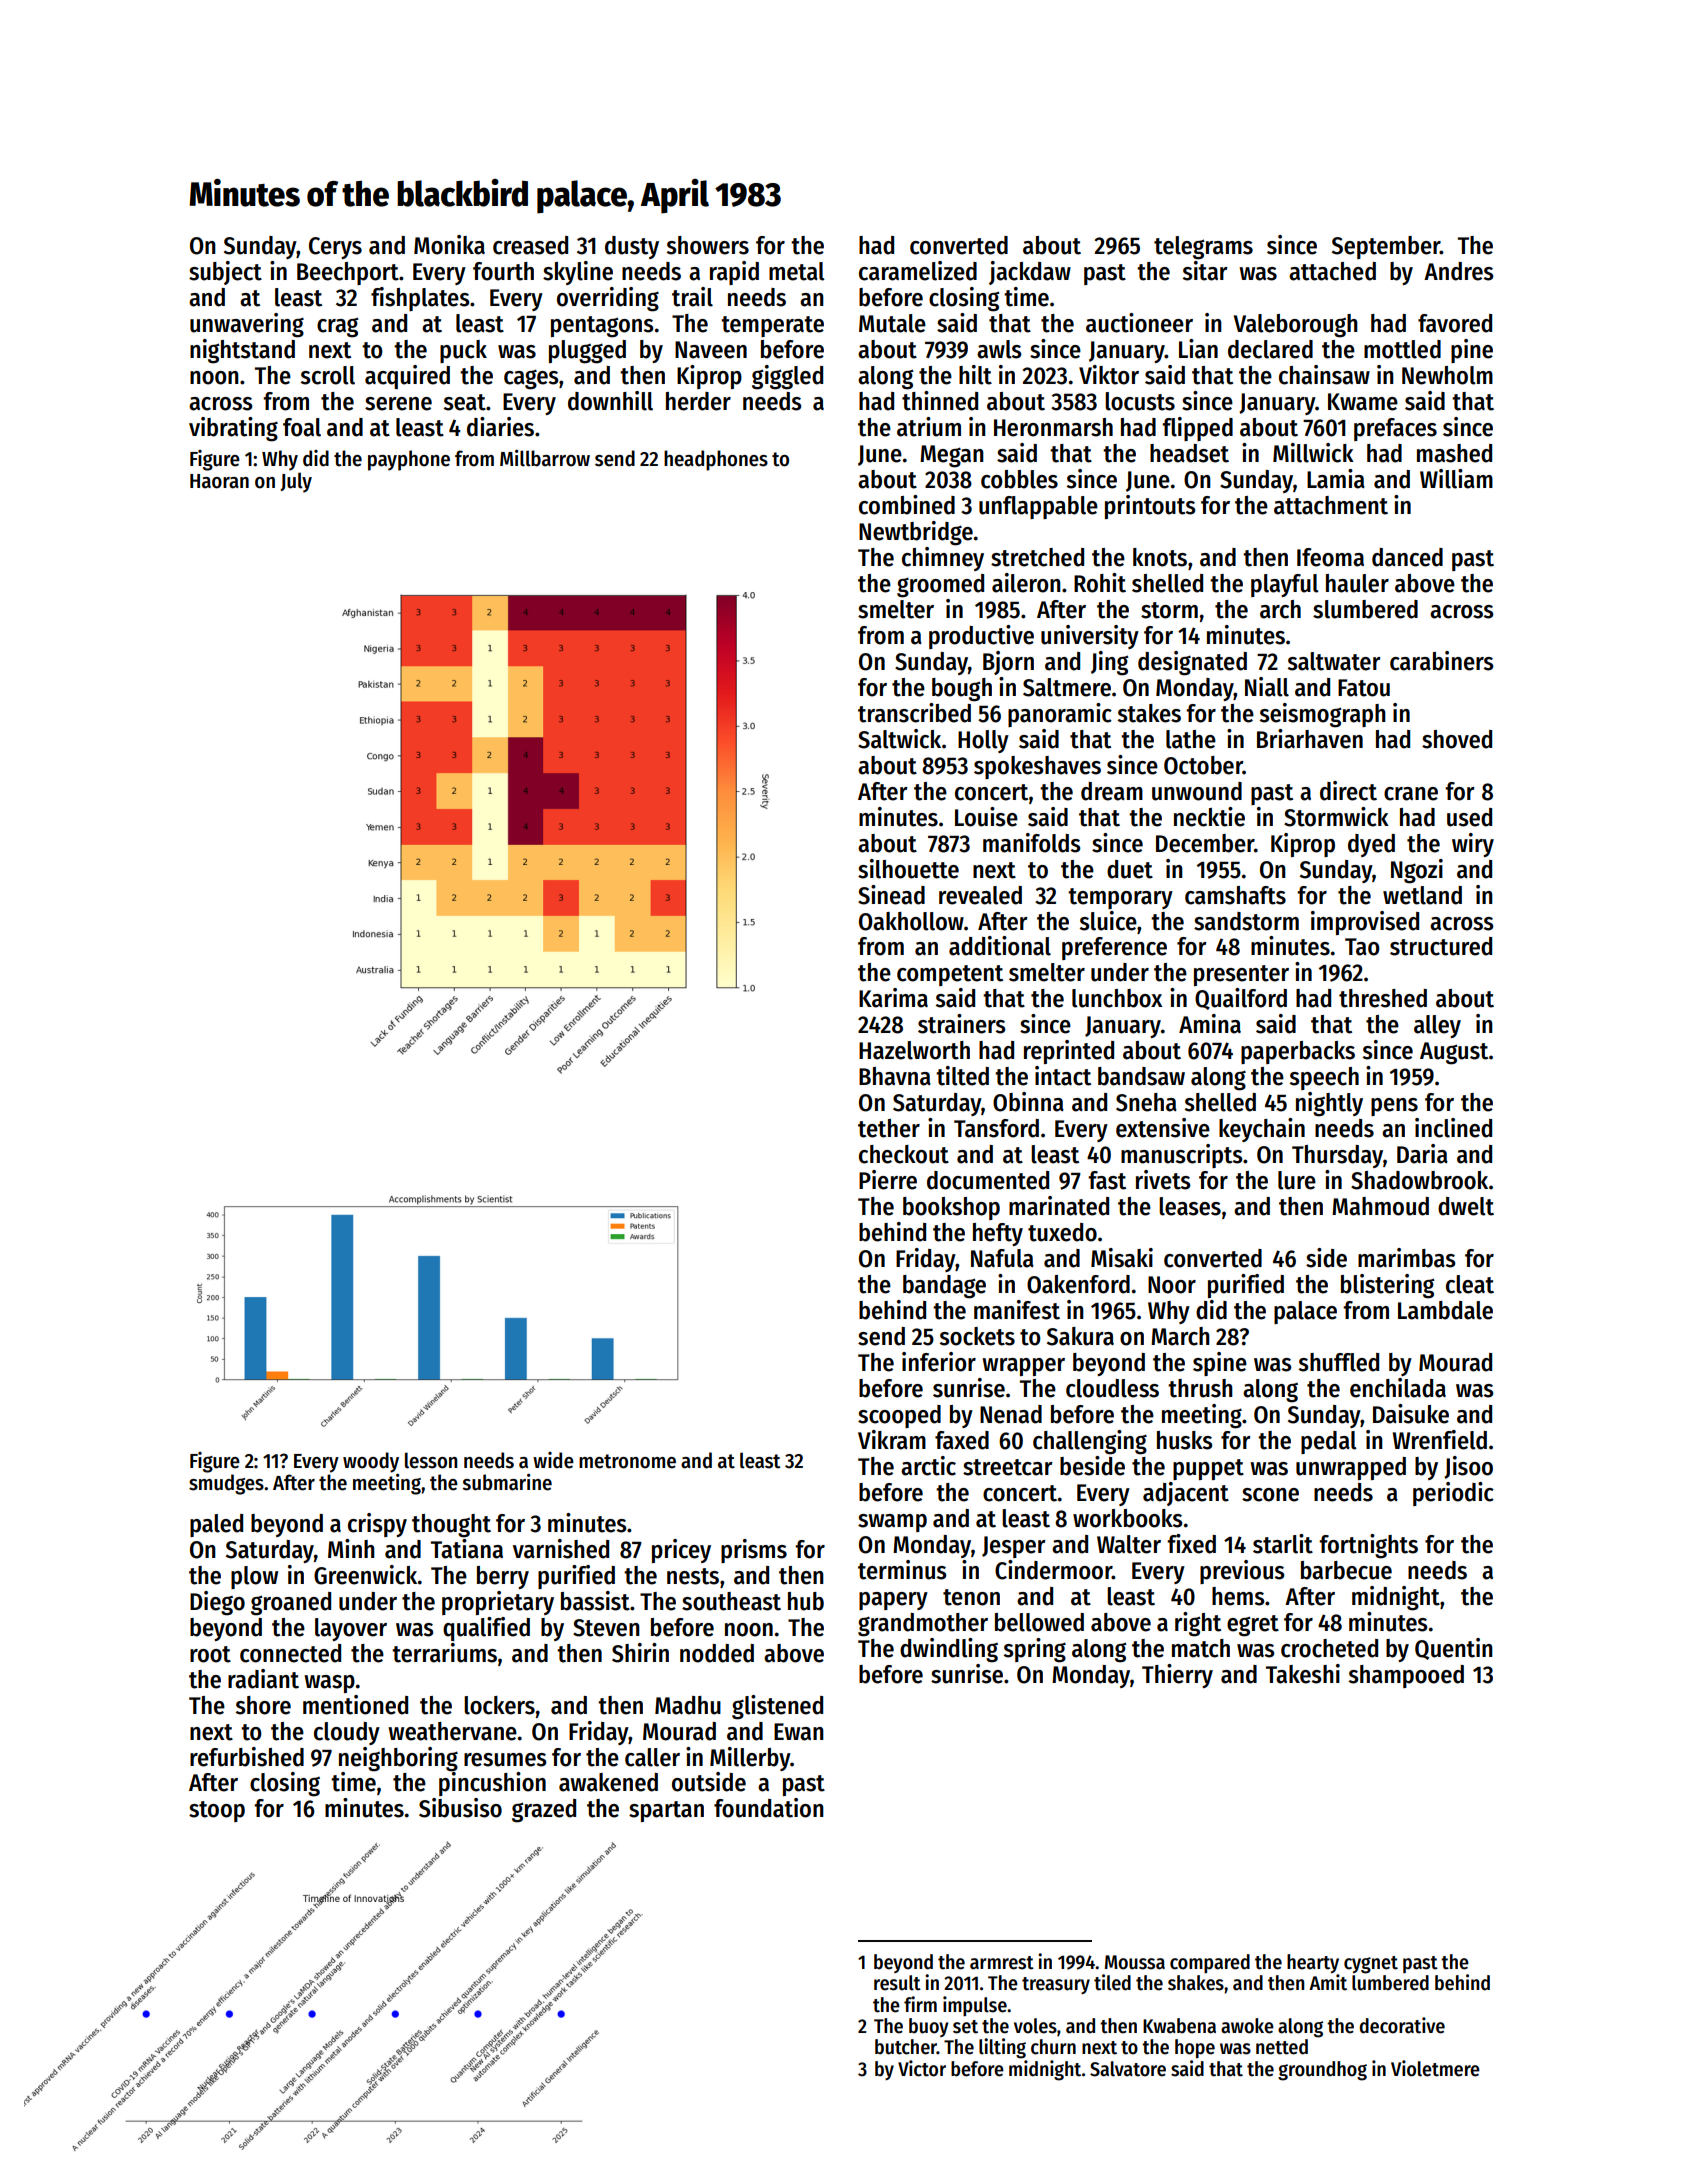 This screenshot has width=1683, height=2178. What do you see at coordinates (1411, 1414) in the screenshot?
I see `Daisuke` at bounding box center [1411, 1414].
